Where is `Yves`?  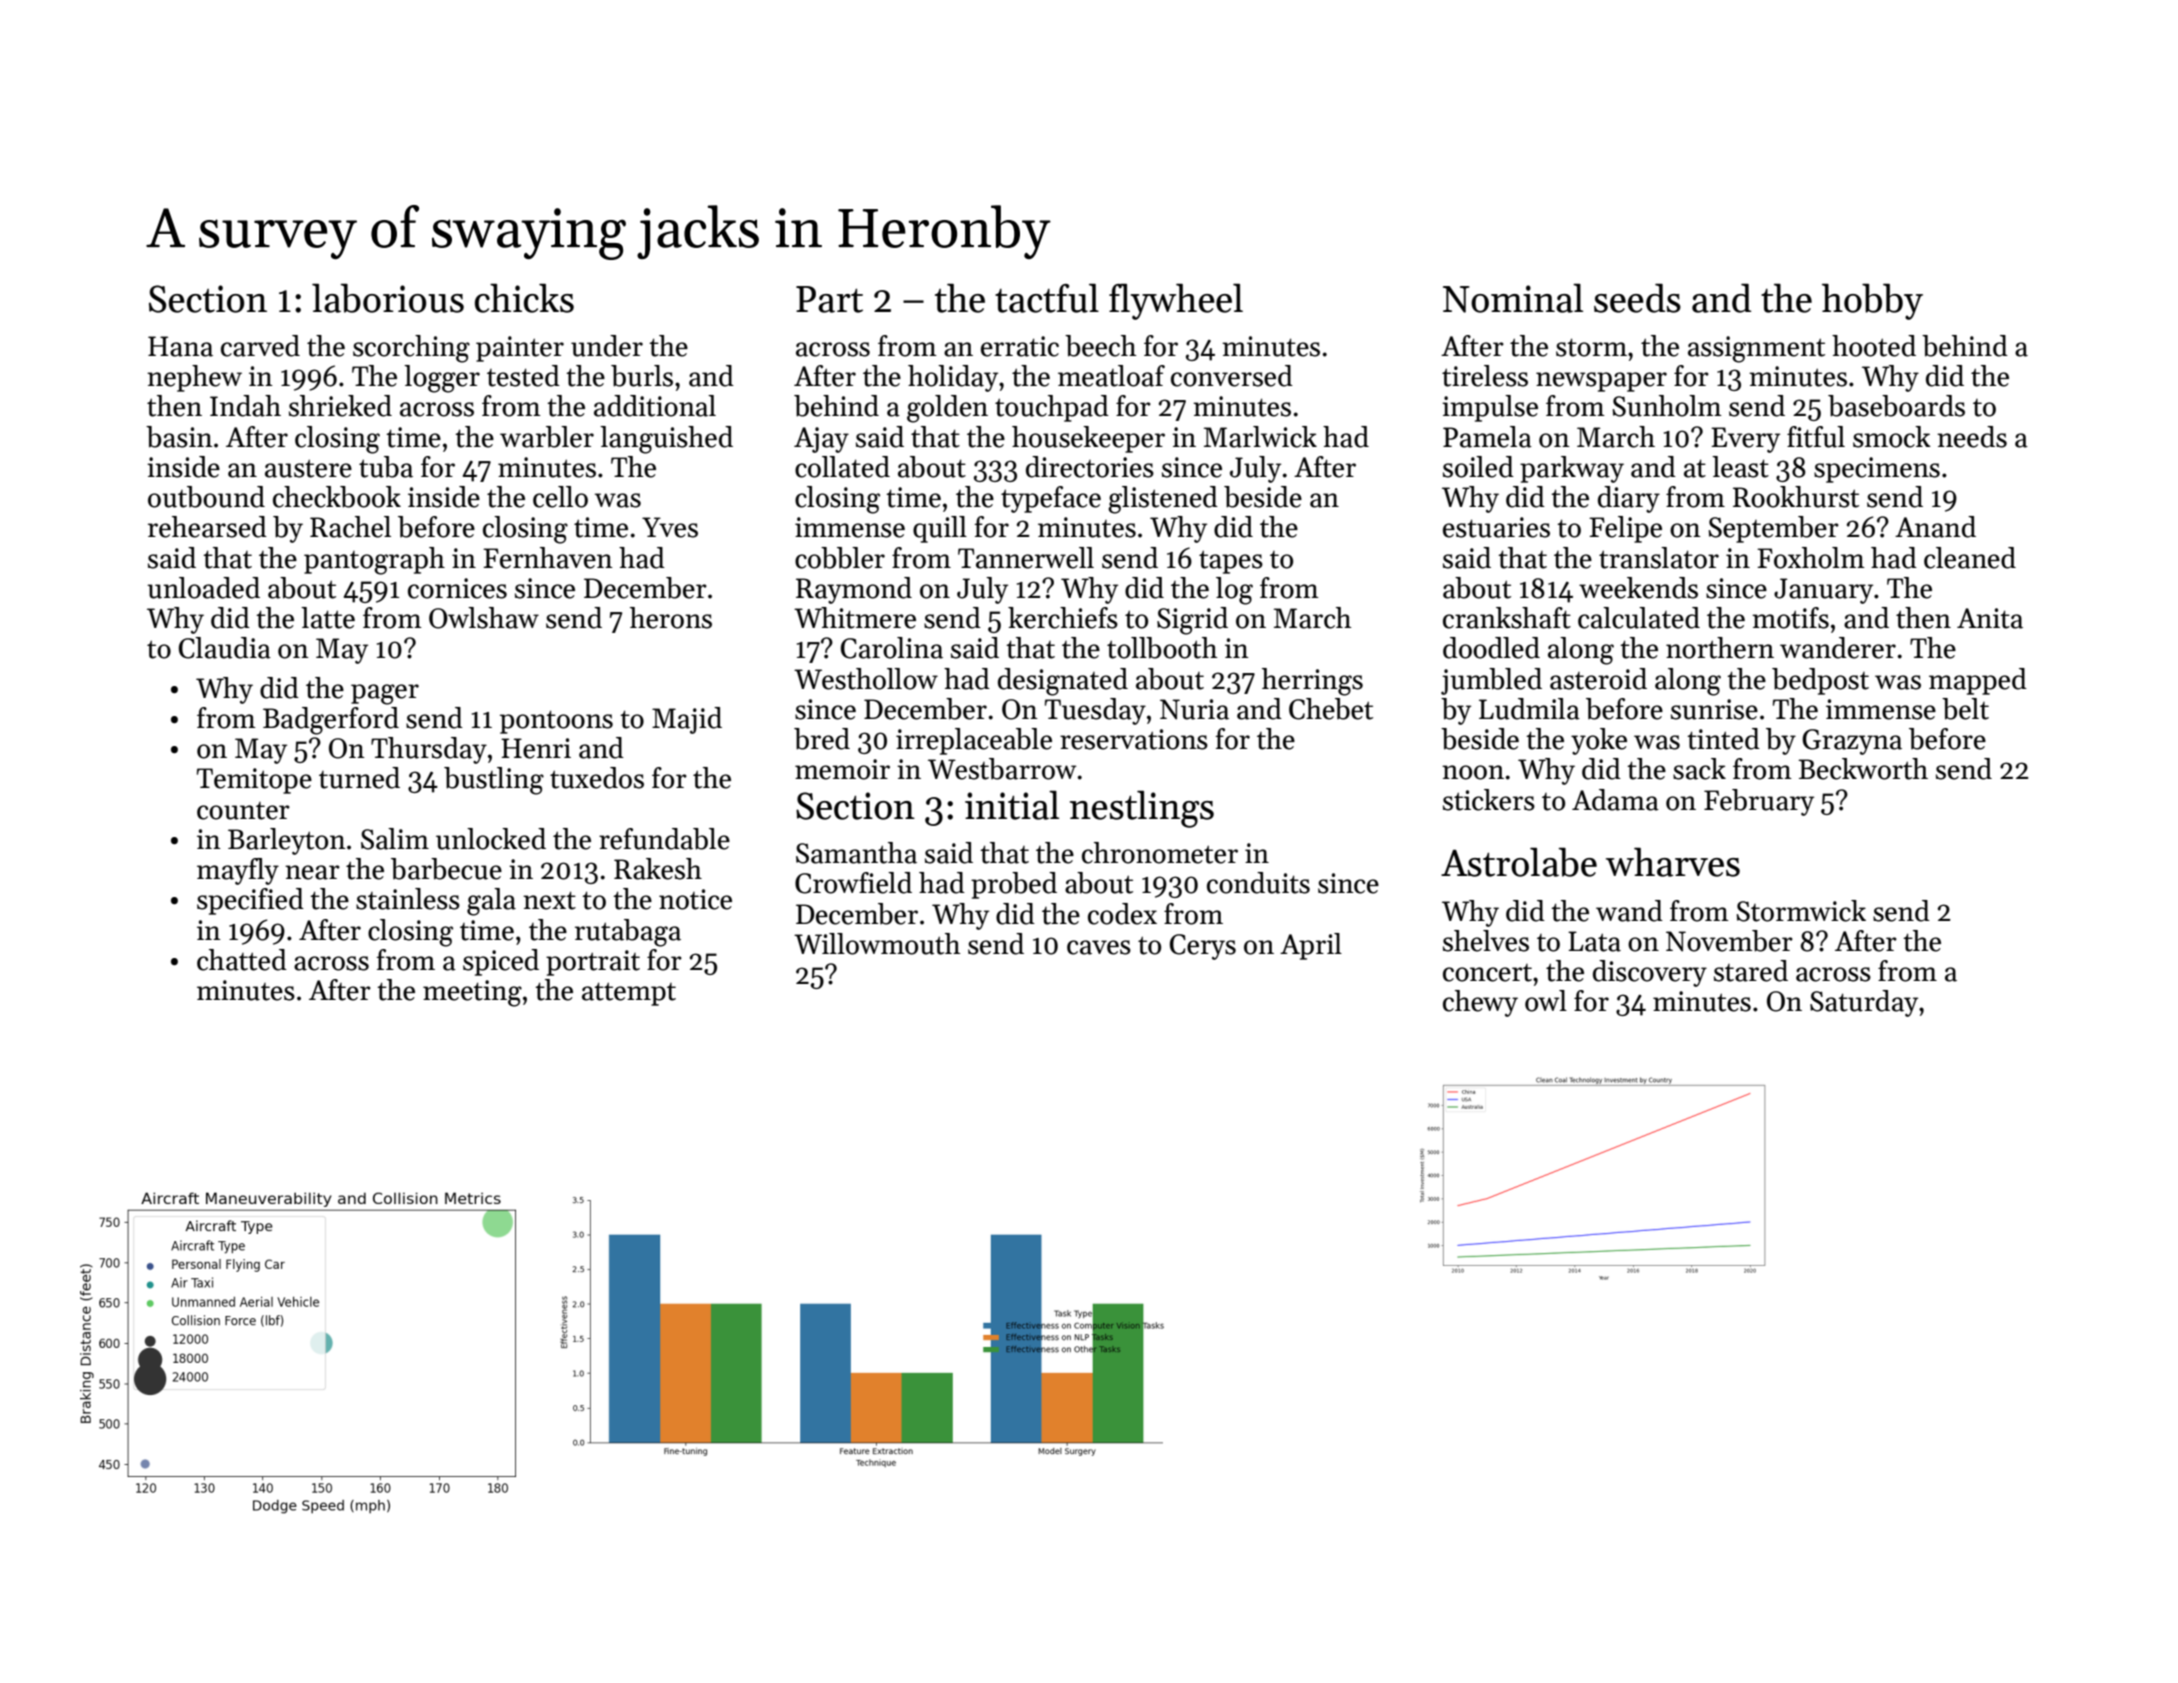
Yves is located at coordinates (670, 527).
